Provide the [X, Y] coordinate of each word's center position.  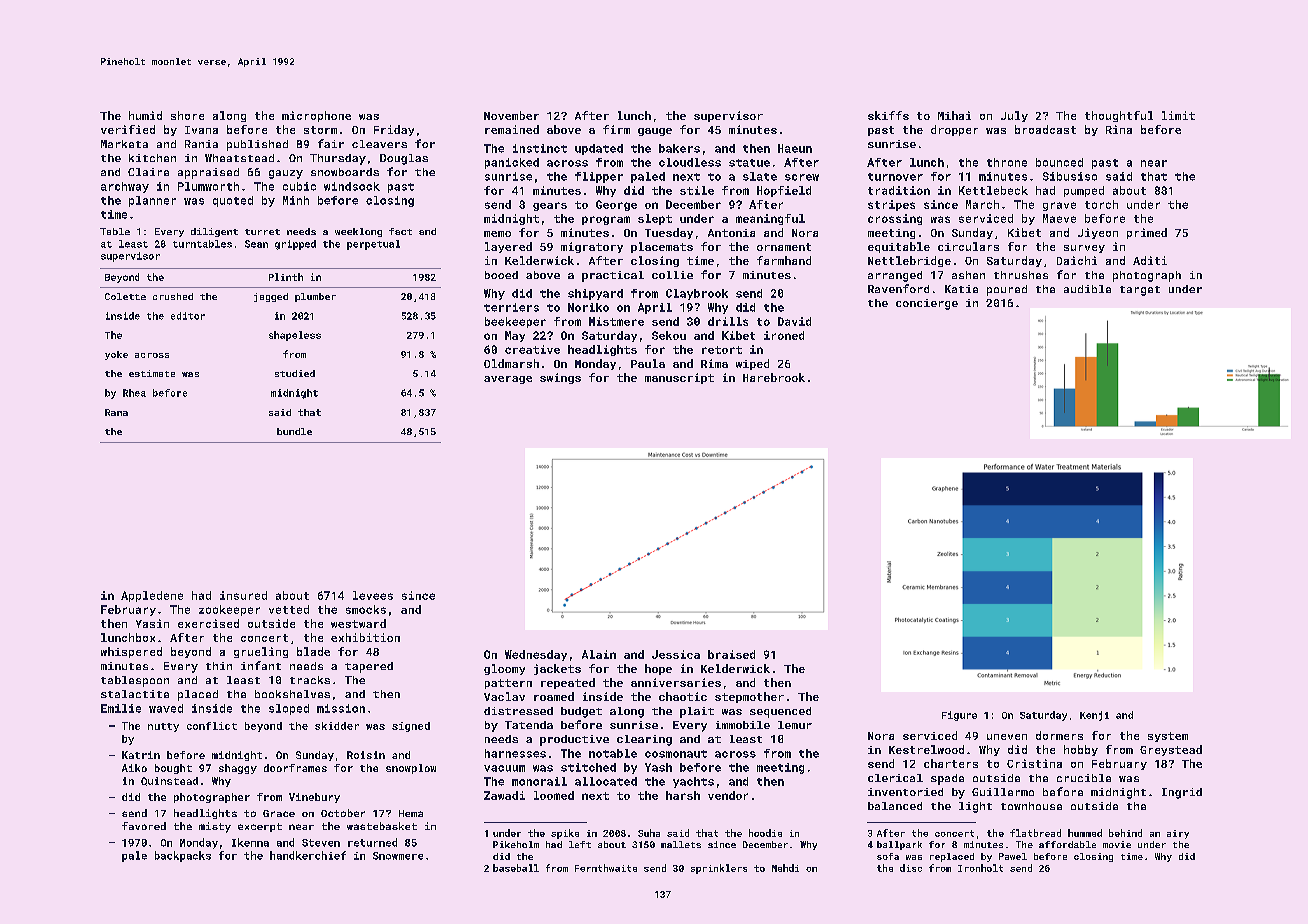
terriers [511, 307]
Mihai [954, 115]
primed [1147, 233]
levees [373, 595]
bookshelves [292, 694]
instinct [540, 148]
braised [731, 654]
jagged [271, 297]
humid [145, 115]
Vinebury [314, 798]
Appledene [152, 596]
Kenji [1094, 716]
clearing [644, 740]
